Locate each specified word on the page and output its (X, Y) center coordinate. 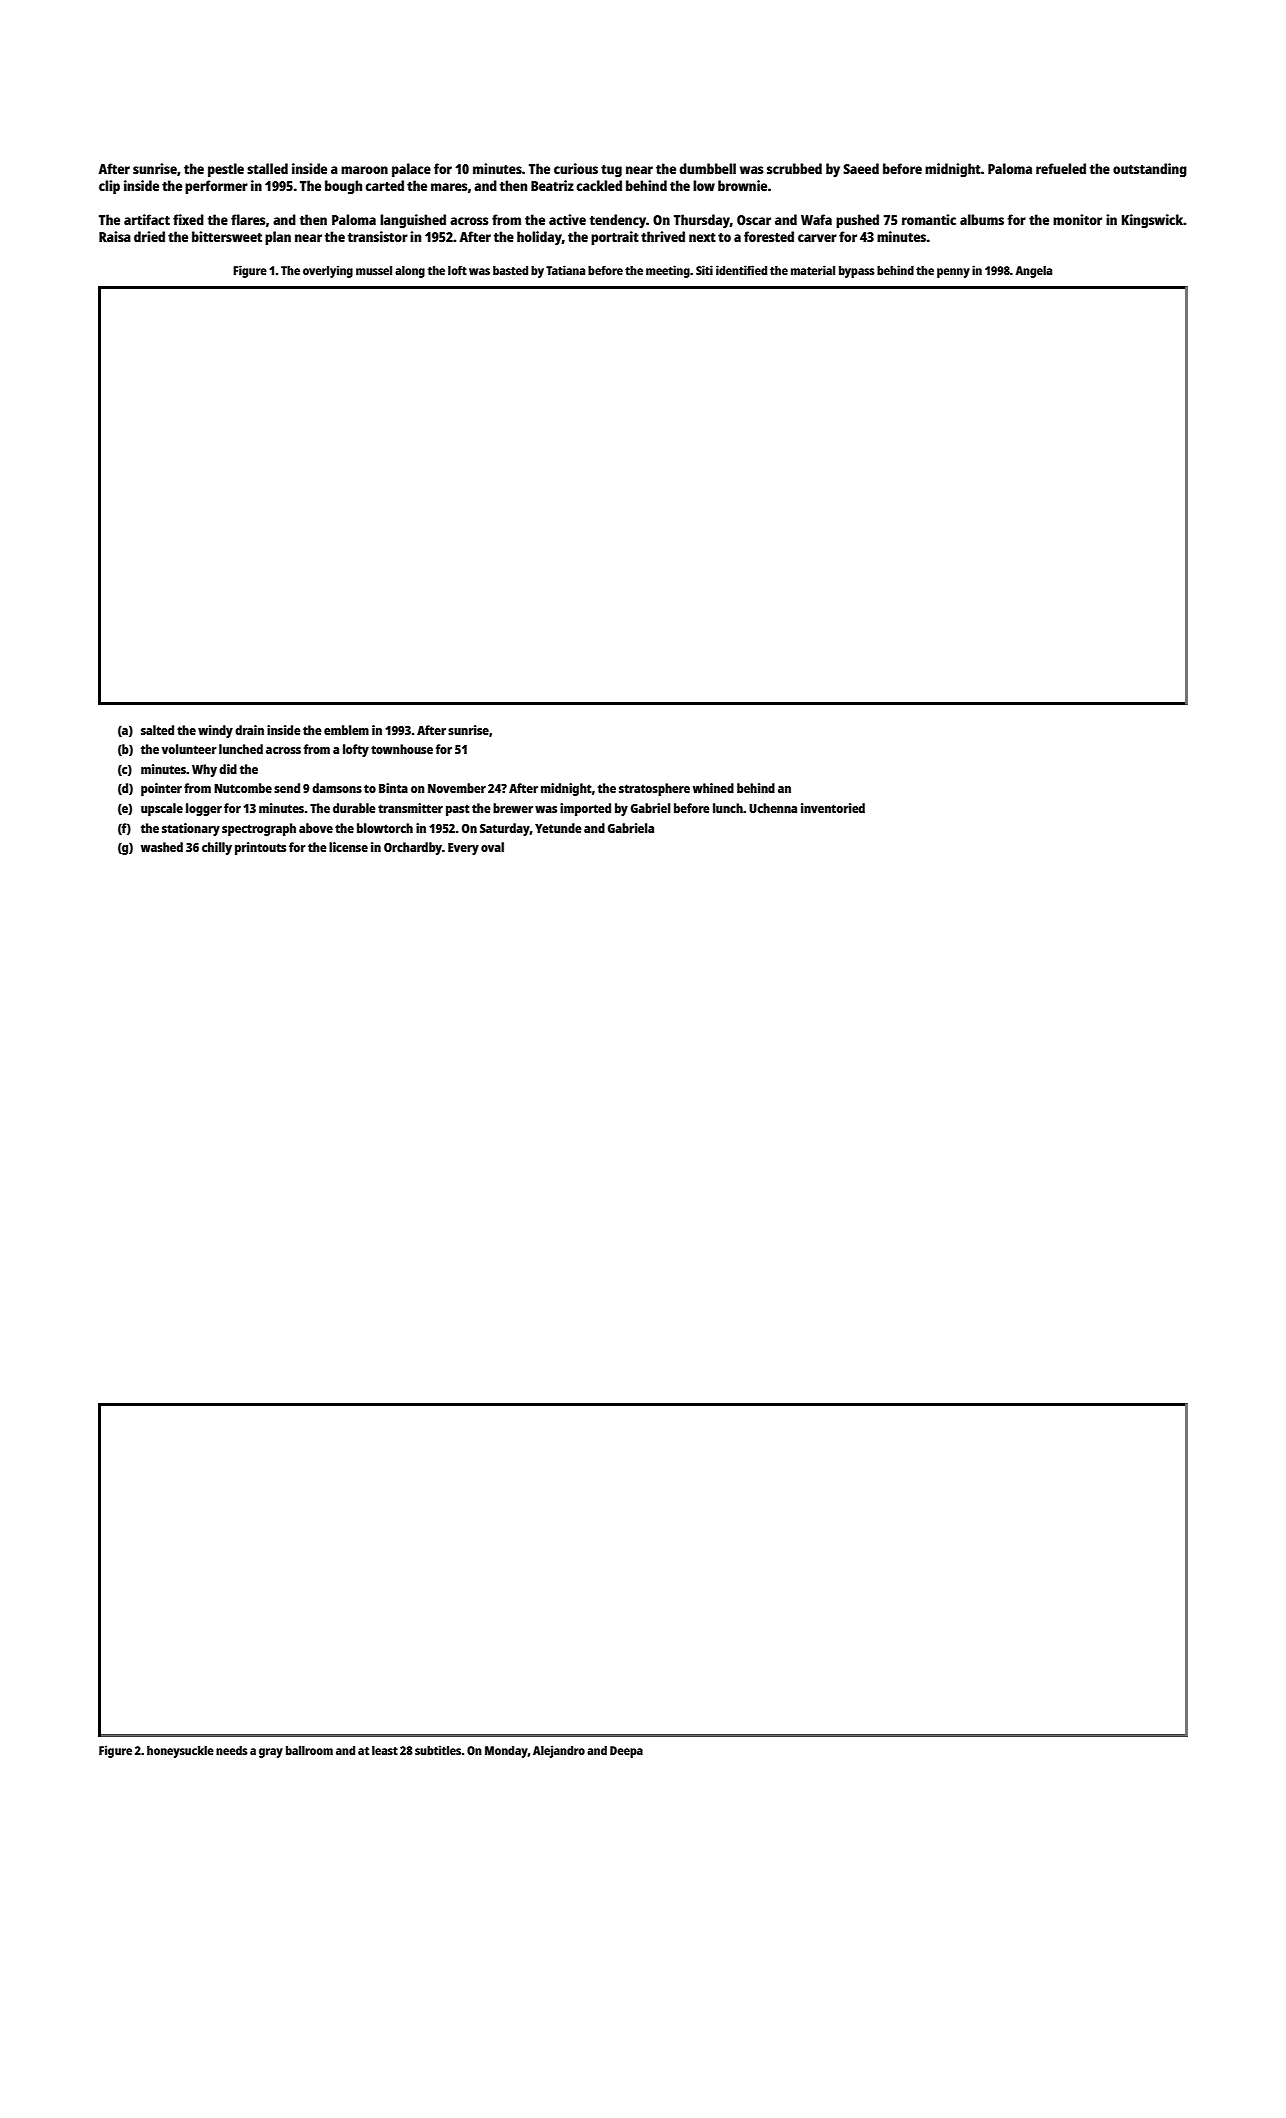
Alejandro (559, 1751)
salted (157, 730)
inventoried (833, 808)
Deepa (626, 1752)
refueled (1061, 168)
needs (231, 1750)
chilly (217, 848)
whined (713, 788)
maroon (364, 170)
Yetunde (558, 828)
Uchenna (773, 808)
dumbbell (707, 168)
